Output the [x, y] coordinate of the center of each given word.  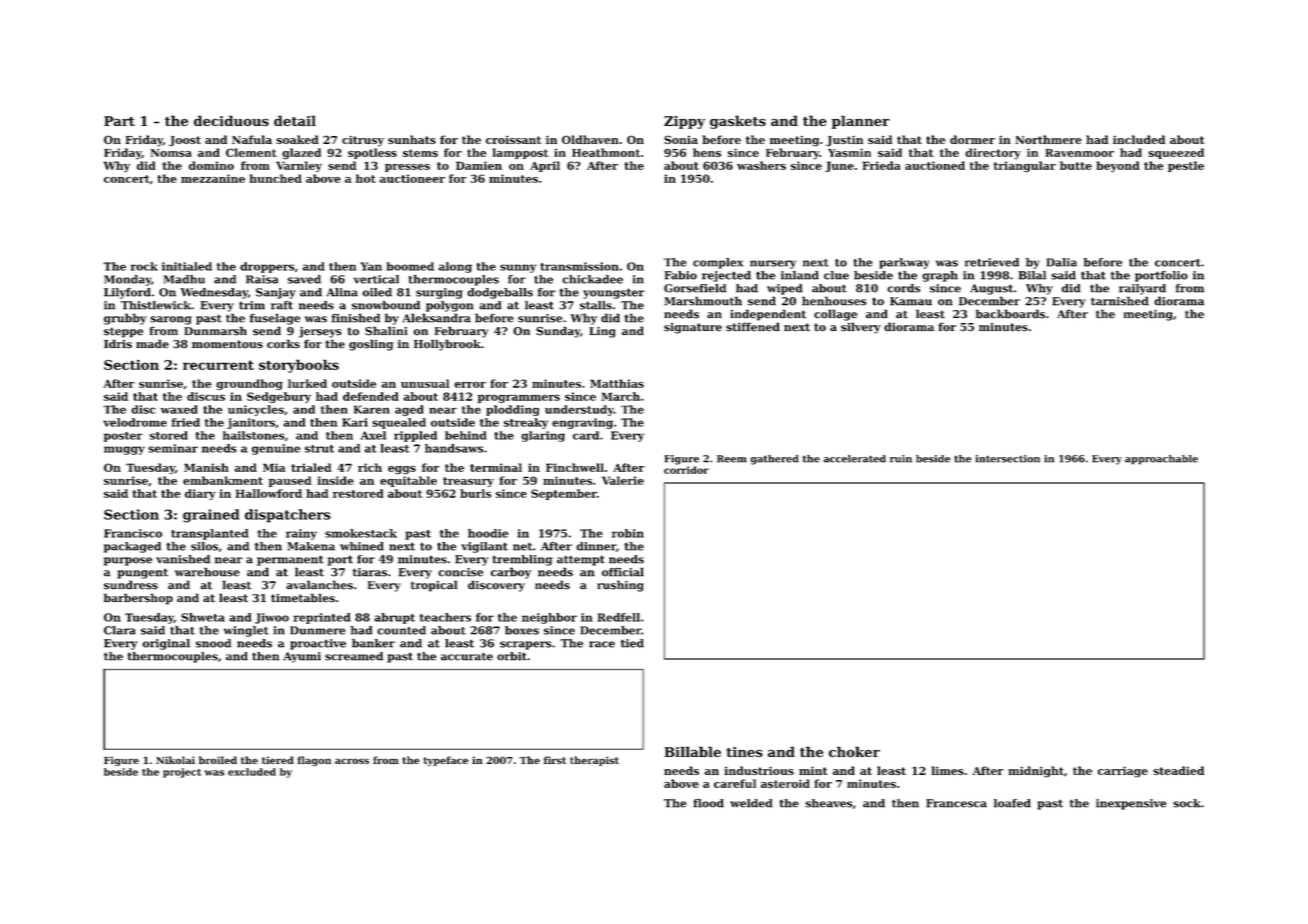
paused [290, 481]
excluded [252, 772]
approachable [1161, 460]
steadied [1178, 770]
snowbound [386, 305]
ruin [901, 459]
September [564, 494]
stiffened [753, 327]
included [1139, 139]
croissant [513, 139]
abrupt [394, 618]
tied [632, 643]
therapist [594, 761]
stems [420, 153]
